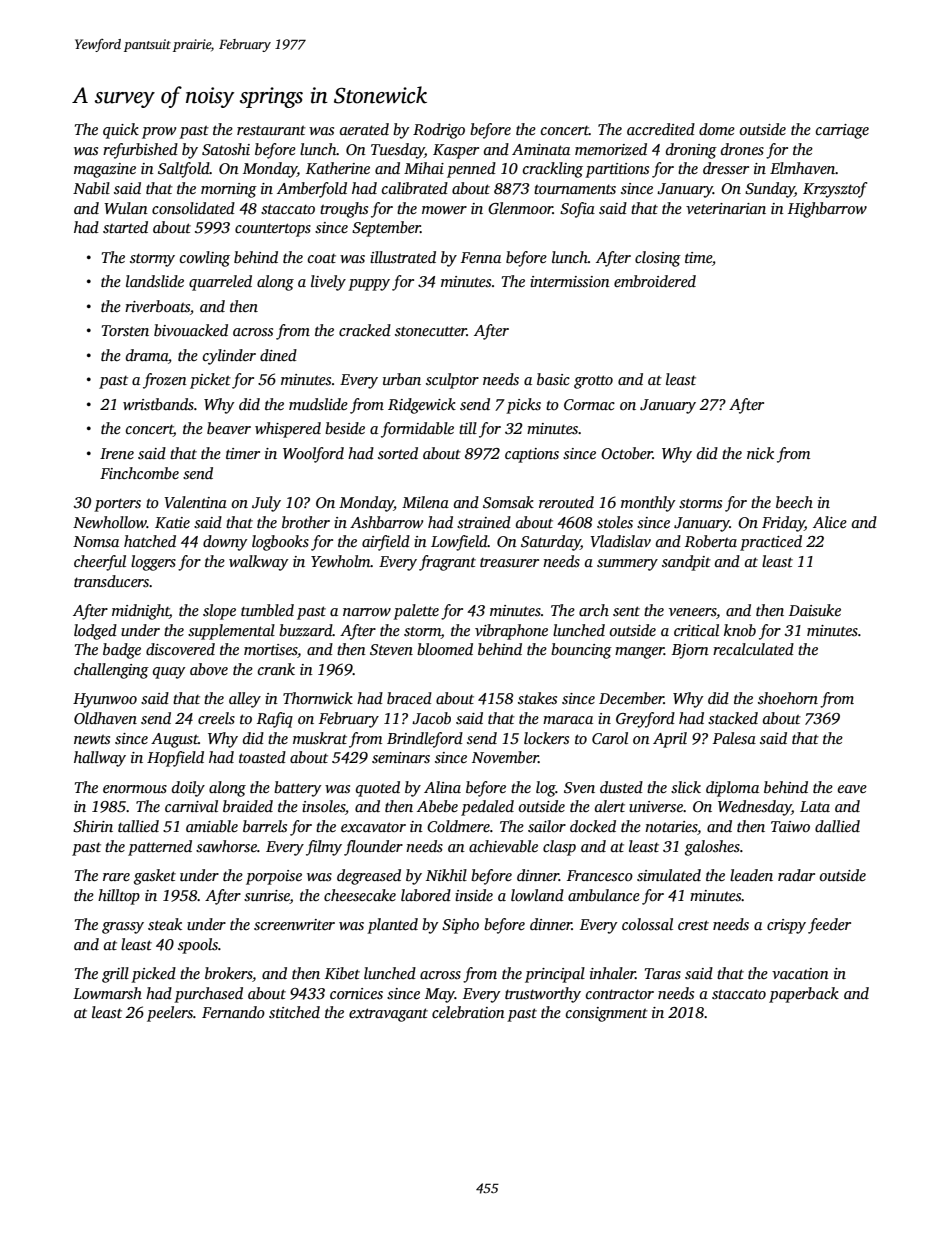 This screenshot has width=952, height=1233. Describe the element at coordinates (121, 131) in the screenshot. I see `quick` at that location.
